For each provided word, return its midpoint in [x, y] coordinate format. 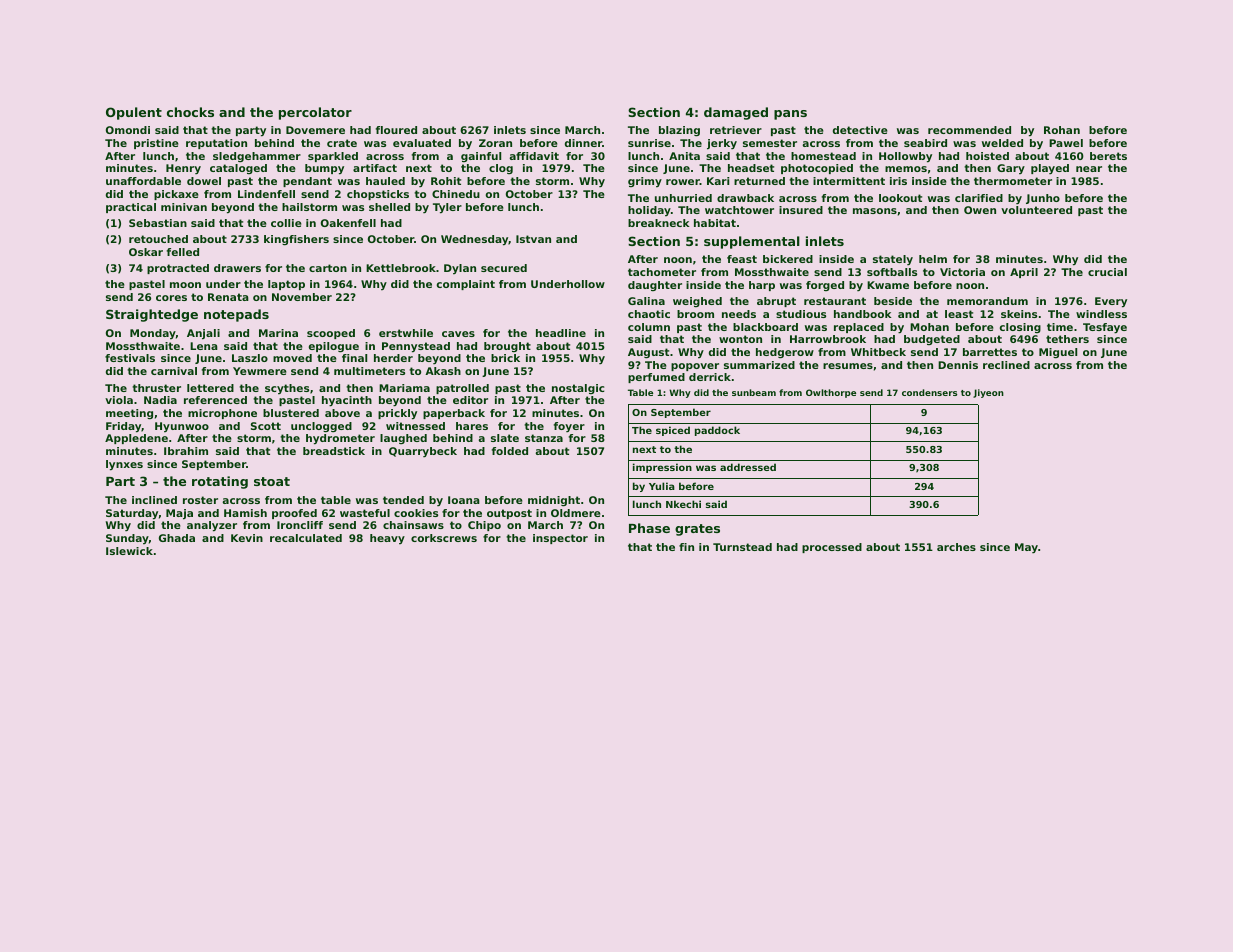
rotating [220, 482]
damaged [736, 113]
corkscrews [444, 538]
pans [790, 115]
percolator [315, 113]
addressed [748, 467]
